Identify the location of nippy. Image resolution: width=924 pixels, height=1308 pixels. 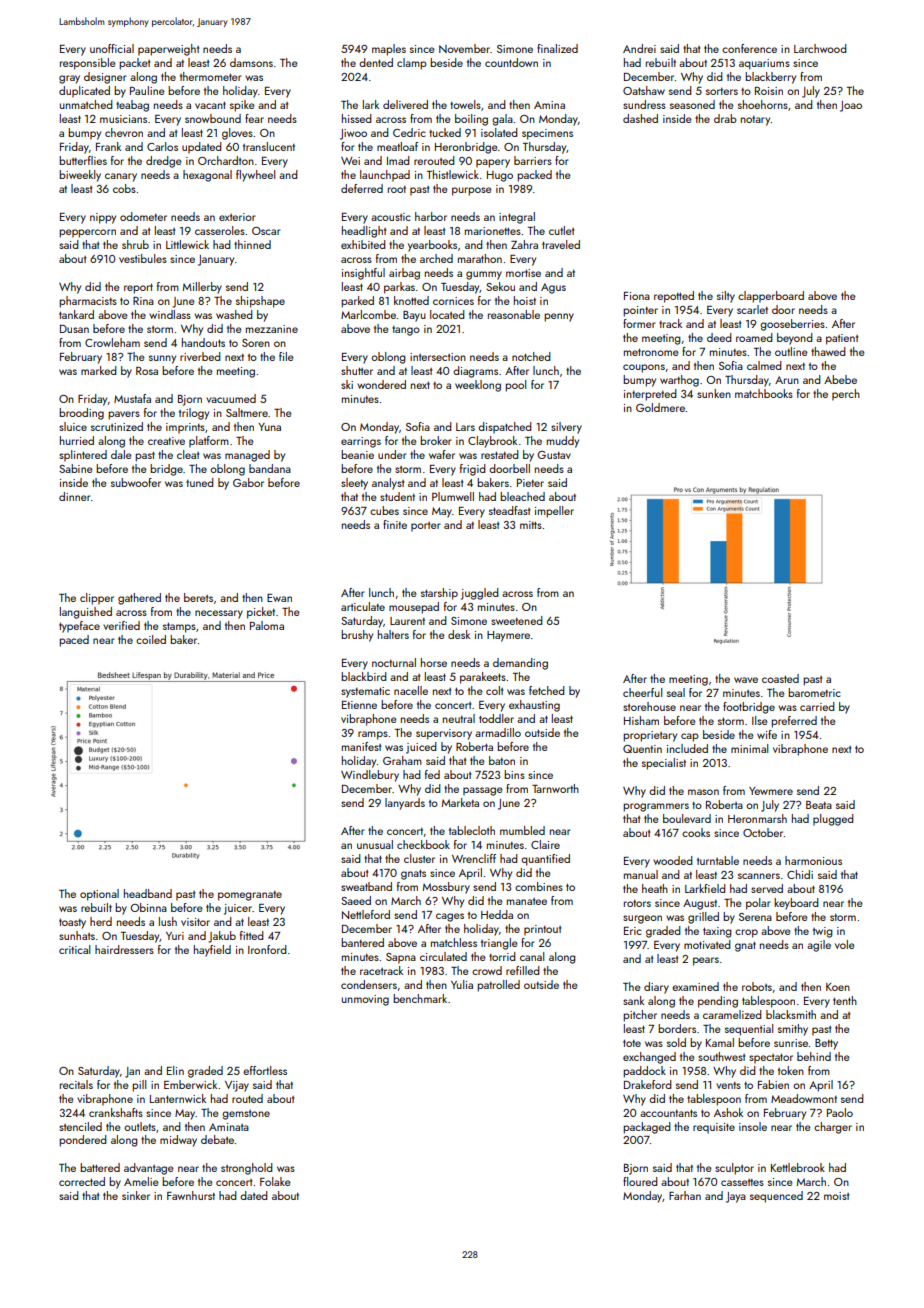
(103, 218).
